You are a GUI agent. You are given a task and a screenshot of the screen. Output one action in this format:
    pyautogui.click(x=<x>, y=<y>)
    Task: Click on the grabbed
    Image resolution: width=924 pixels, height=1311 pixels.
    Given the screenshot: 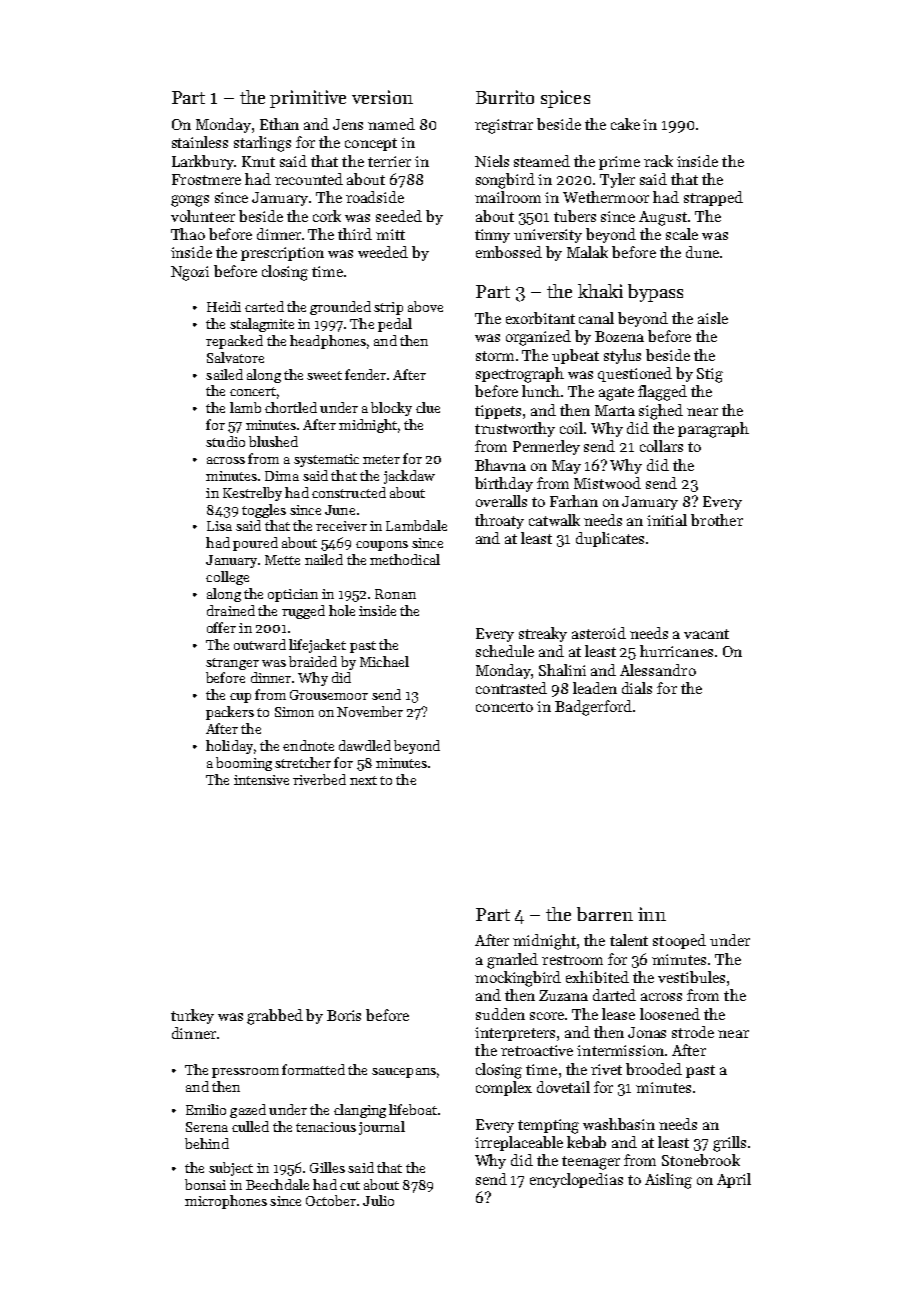 What is the action you would take?
    pyautogui.click(x=275, y=1017)
